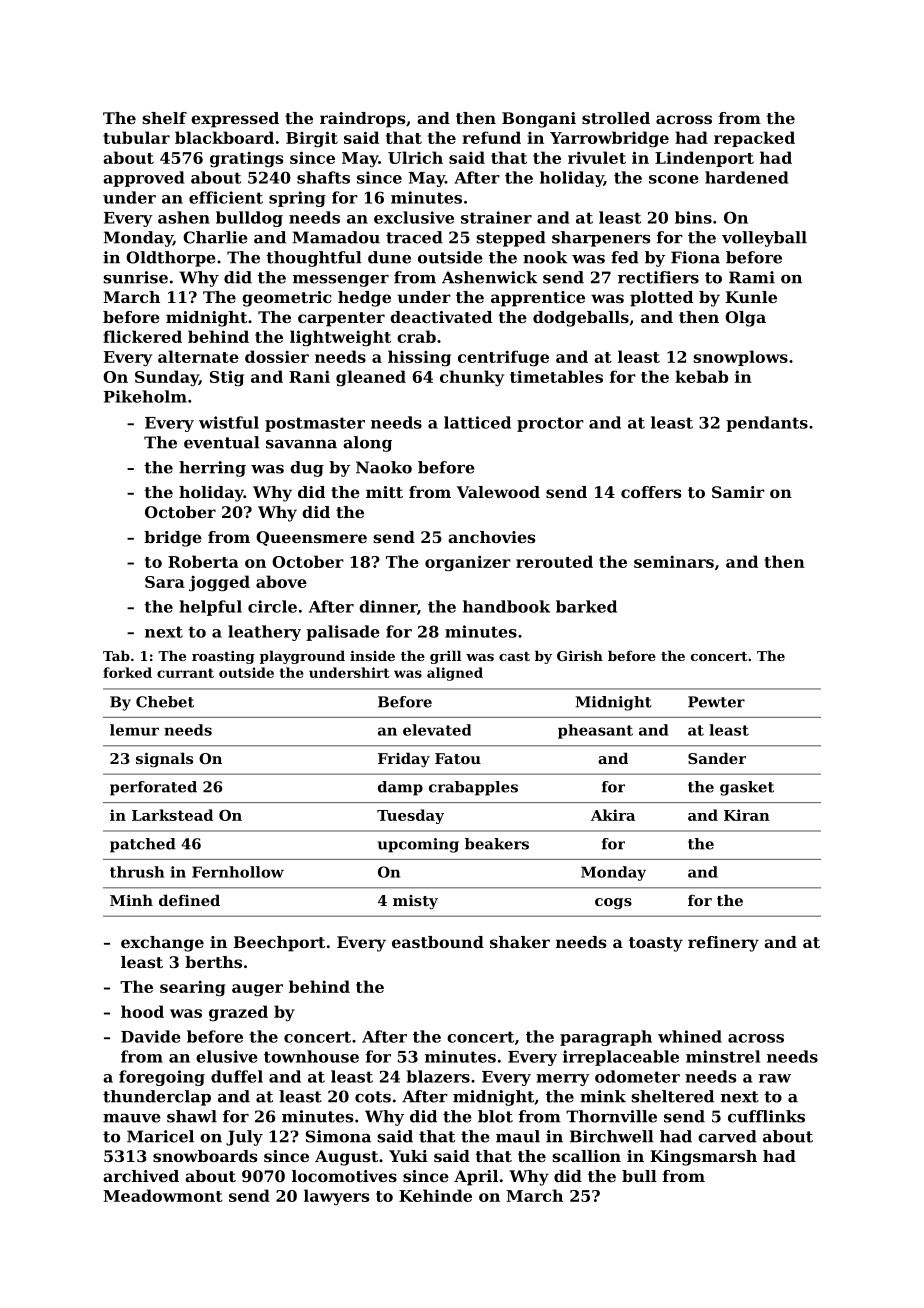 Image resolution: width=924 pixels, height=1308 pixels. Describe the element at coordinates (656, 944) in the screenshot. I see `toasty` at that location.
